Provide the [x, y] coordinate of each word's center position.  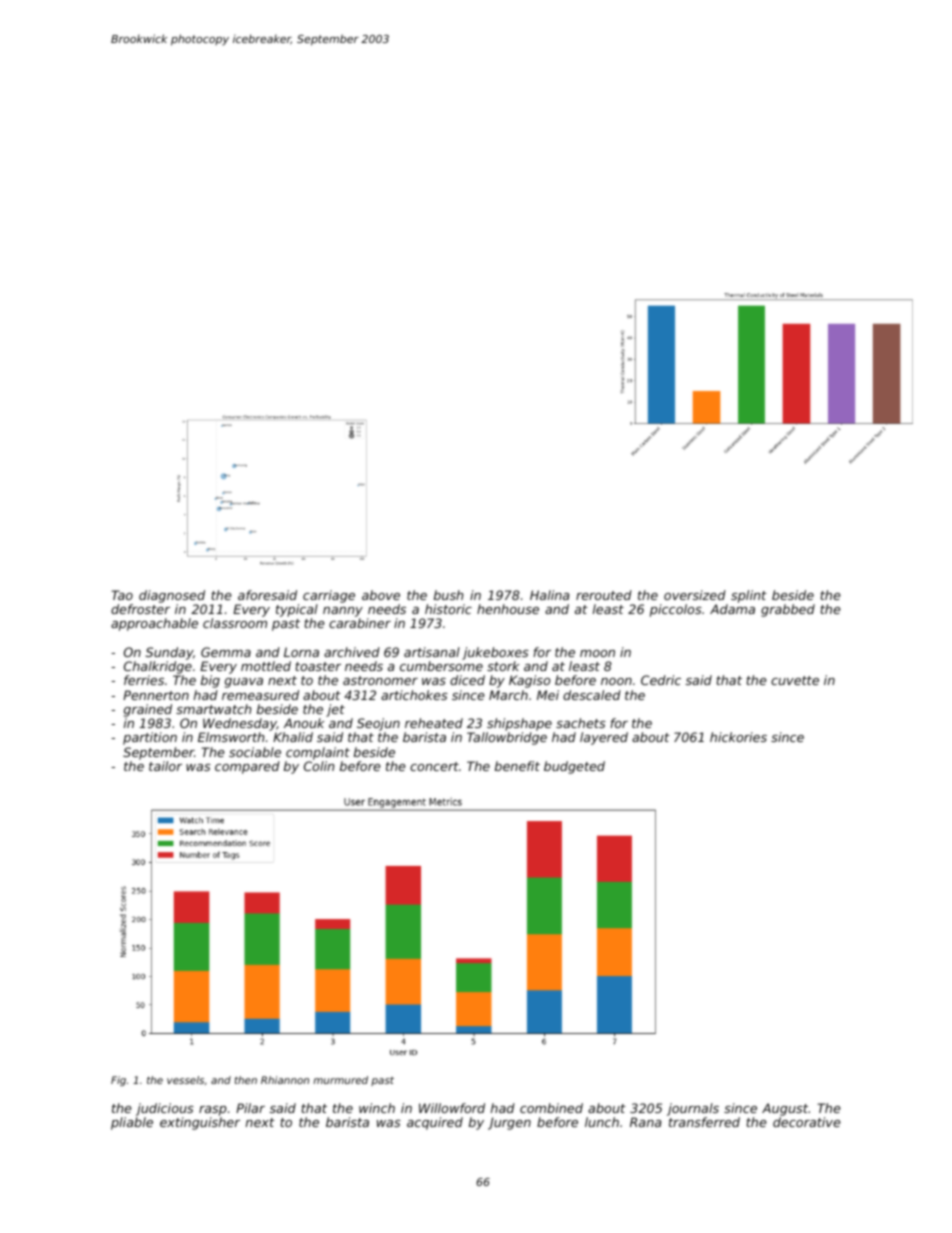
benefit [517, 766]
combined [551, 1108]
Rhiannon [285, 1080]
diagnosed [172, 596]
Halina [549, 595]
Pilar [250, 1108]
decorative [807, 1122]
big [210, 681]
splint [749, 596]
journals [693, 1109]
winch [377, 1108]
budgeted [574, 767]
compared [247, 767]
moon [597, 653]
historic [448, 609]
